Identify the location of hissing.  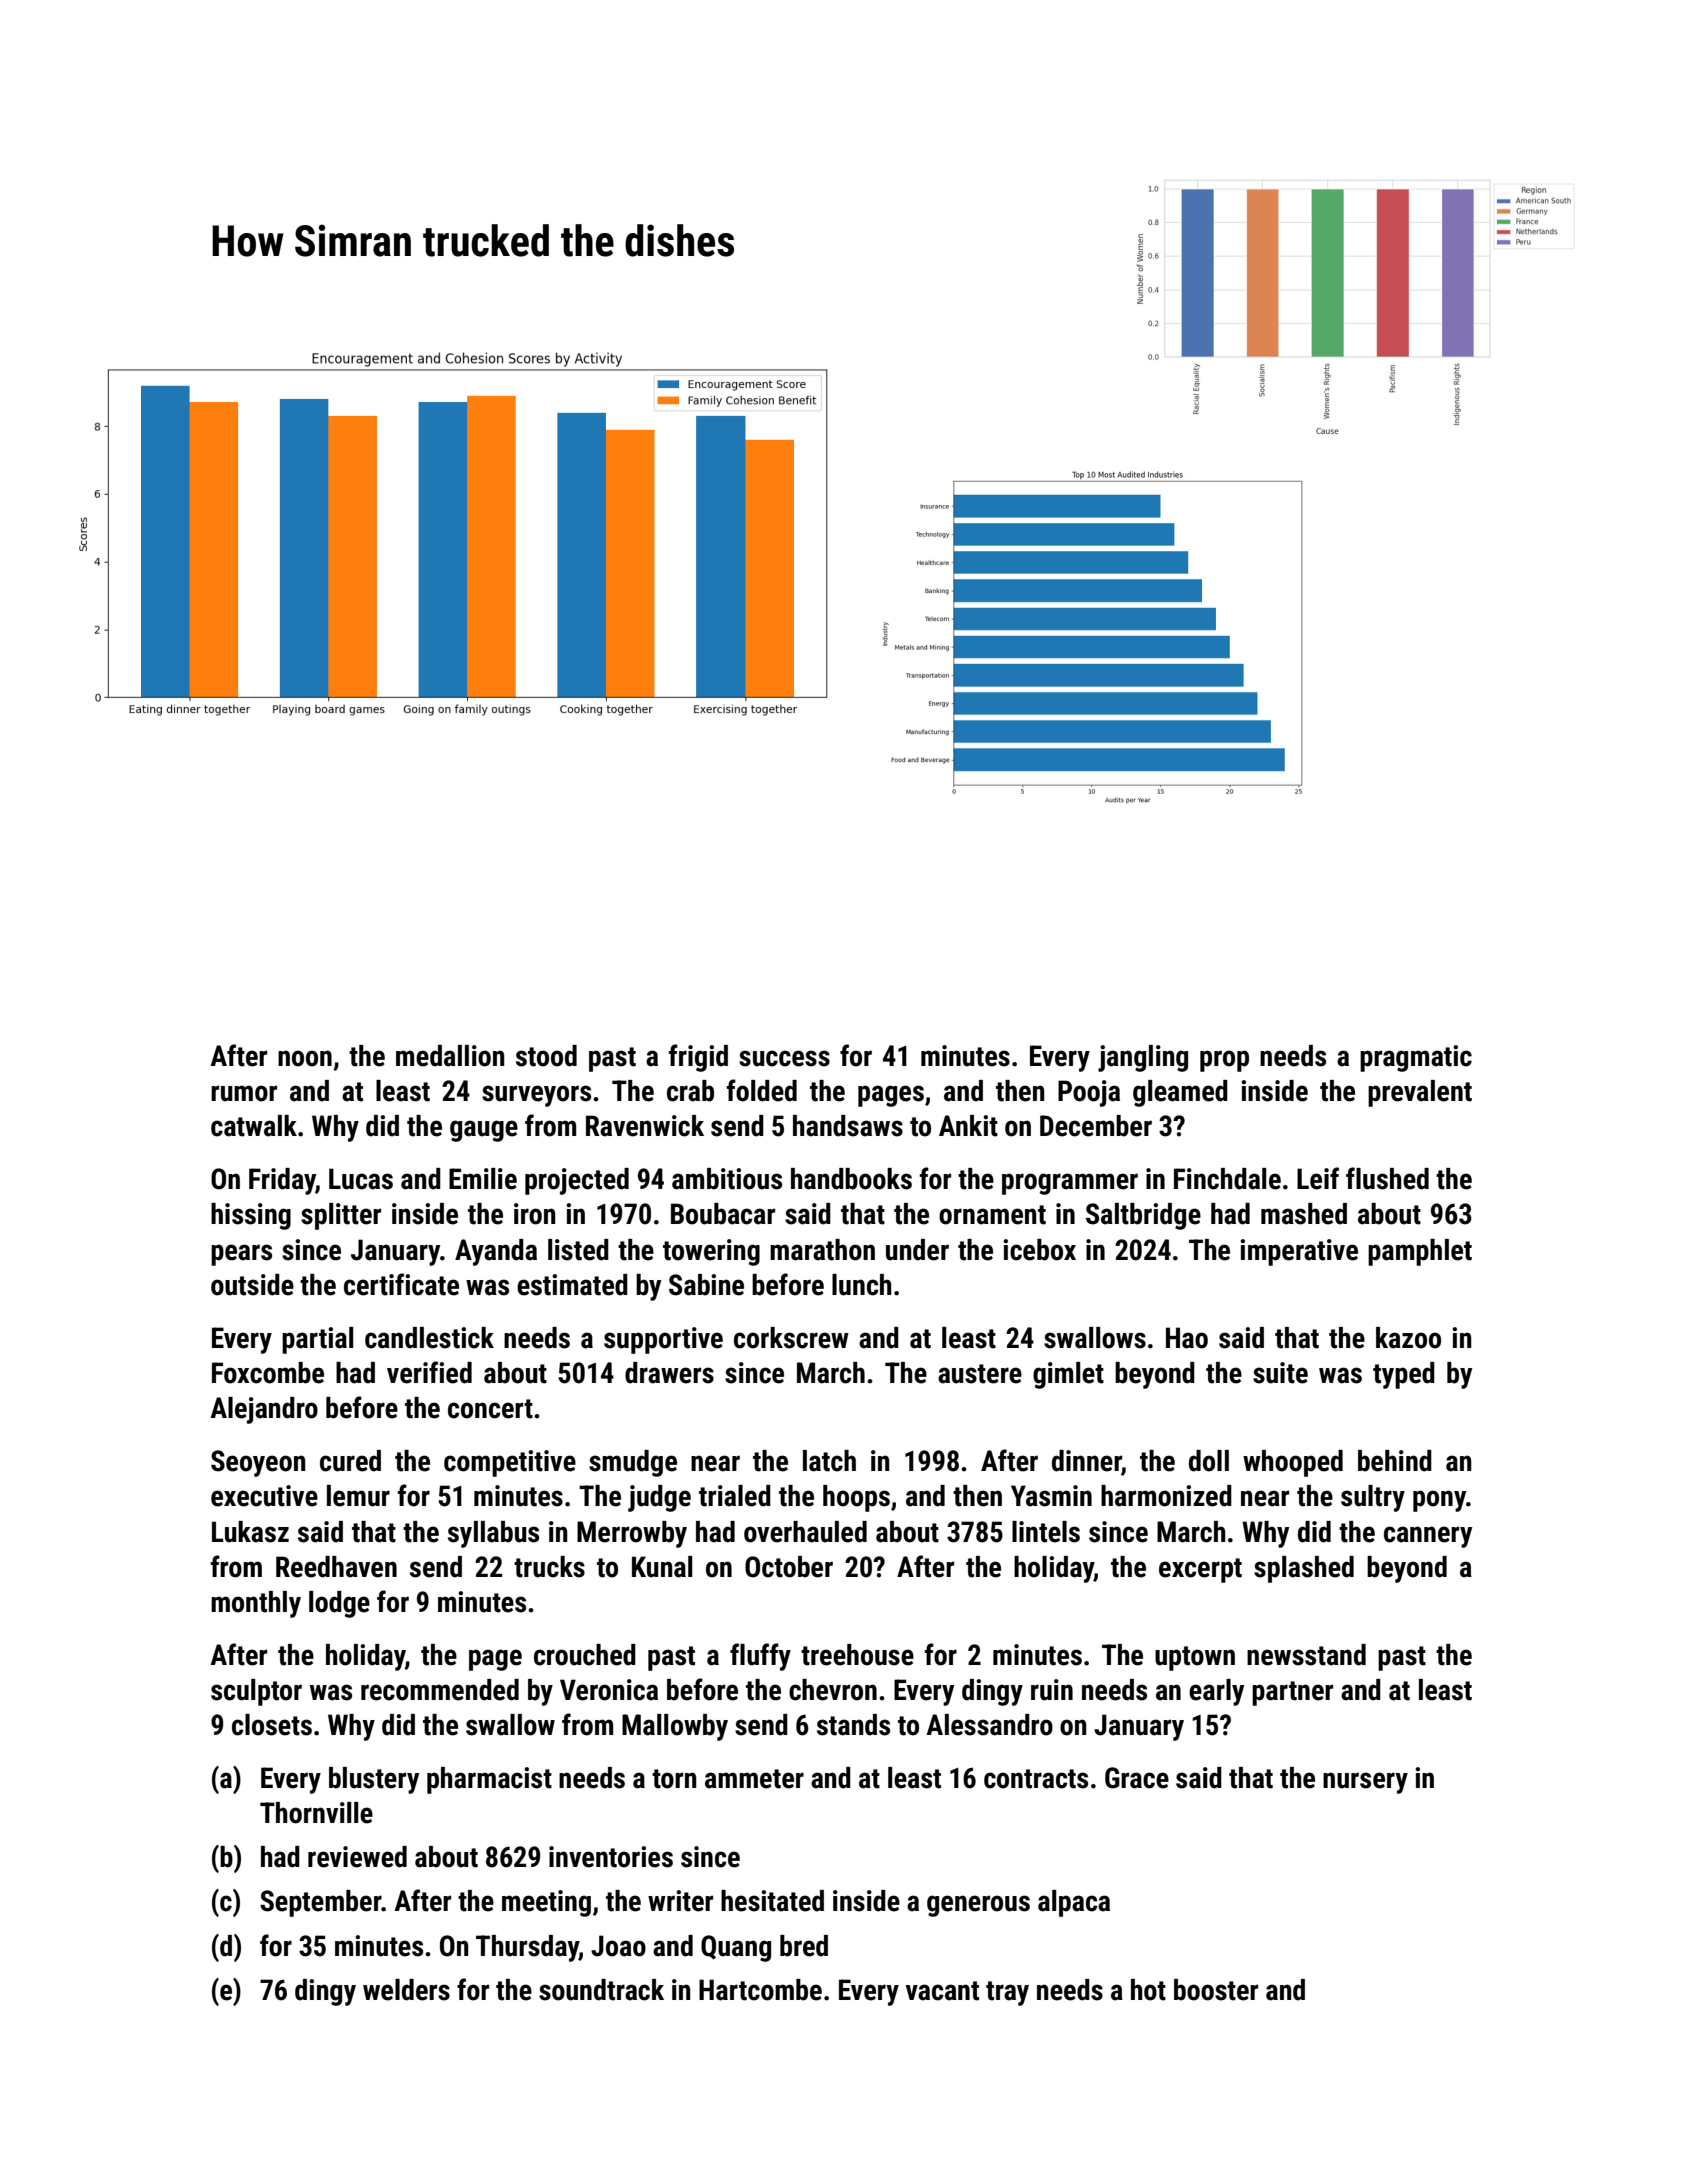
(251, 1216).
